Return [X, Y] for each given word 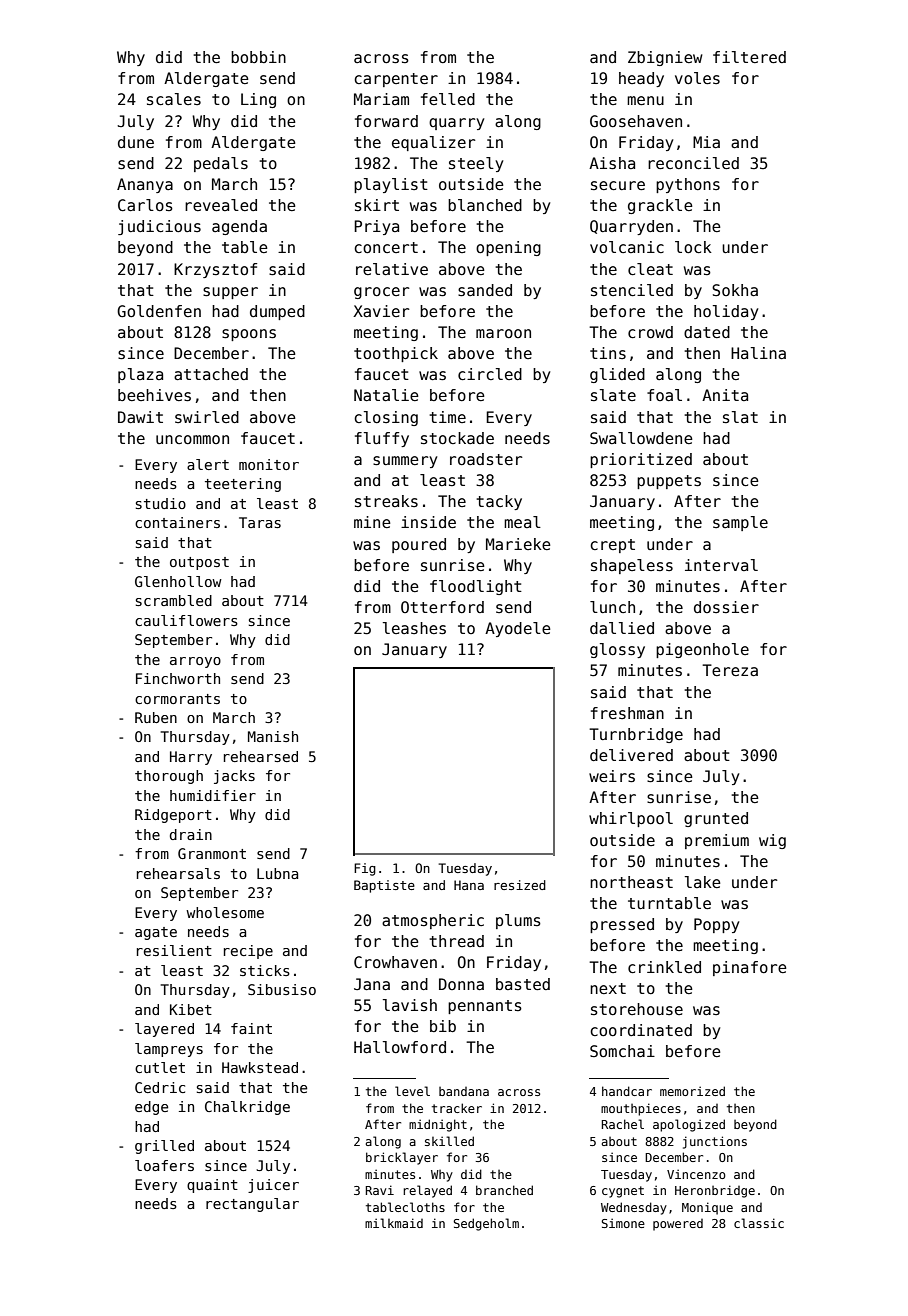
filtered [749, 57]
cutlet [160, 1067]
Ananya [145, 185]
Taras [260, 522]
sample [740, 523]
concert [386, 247]
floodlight [476, 587]
